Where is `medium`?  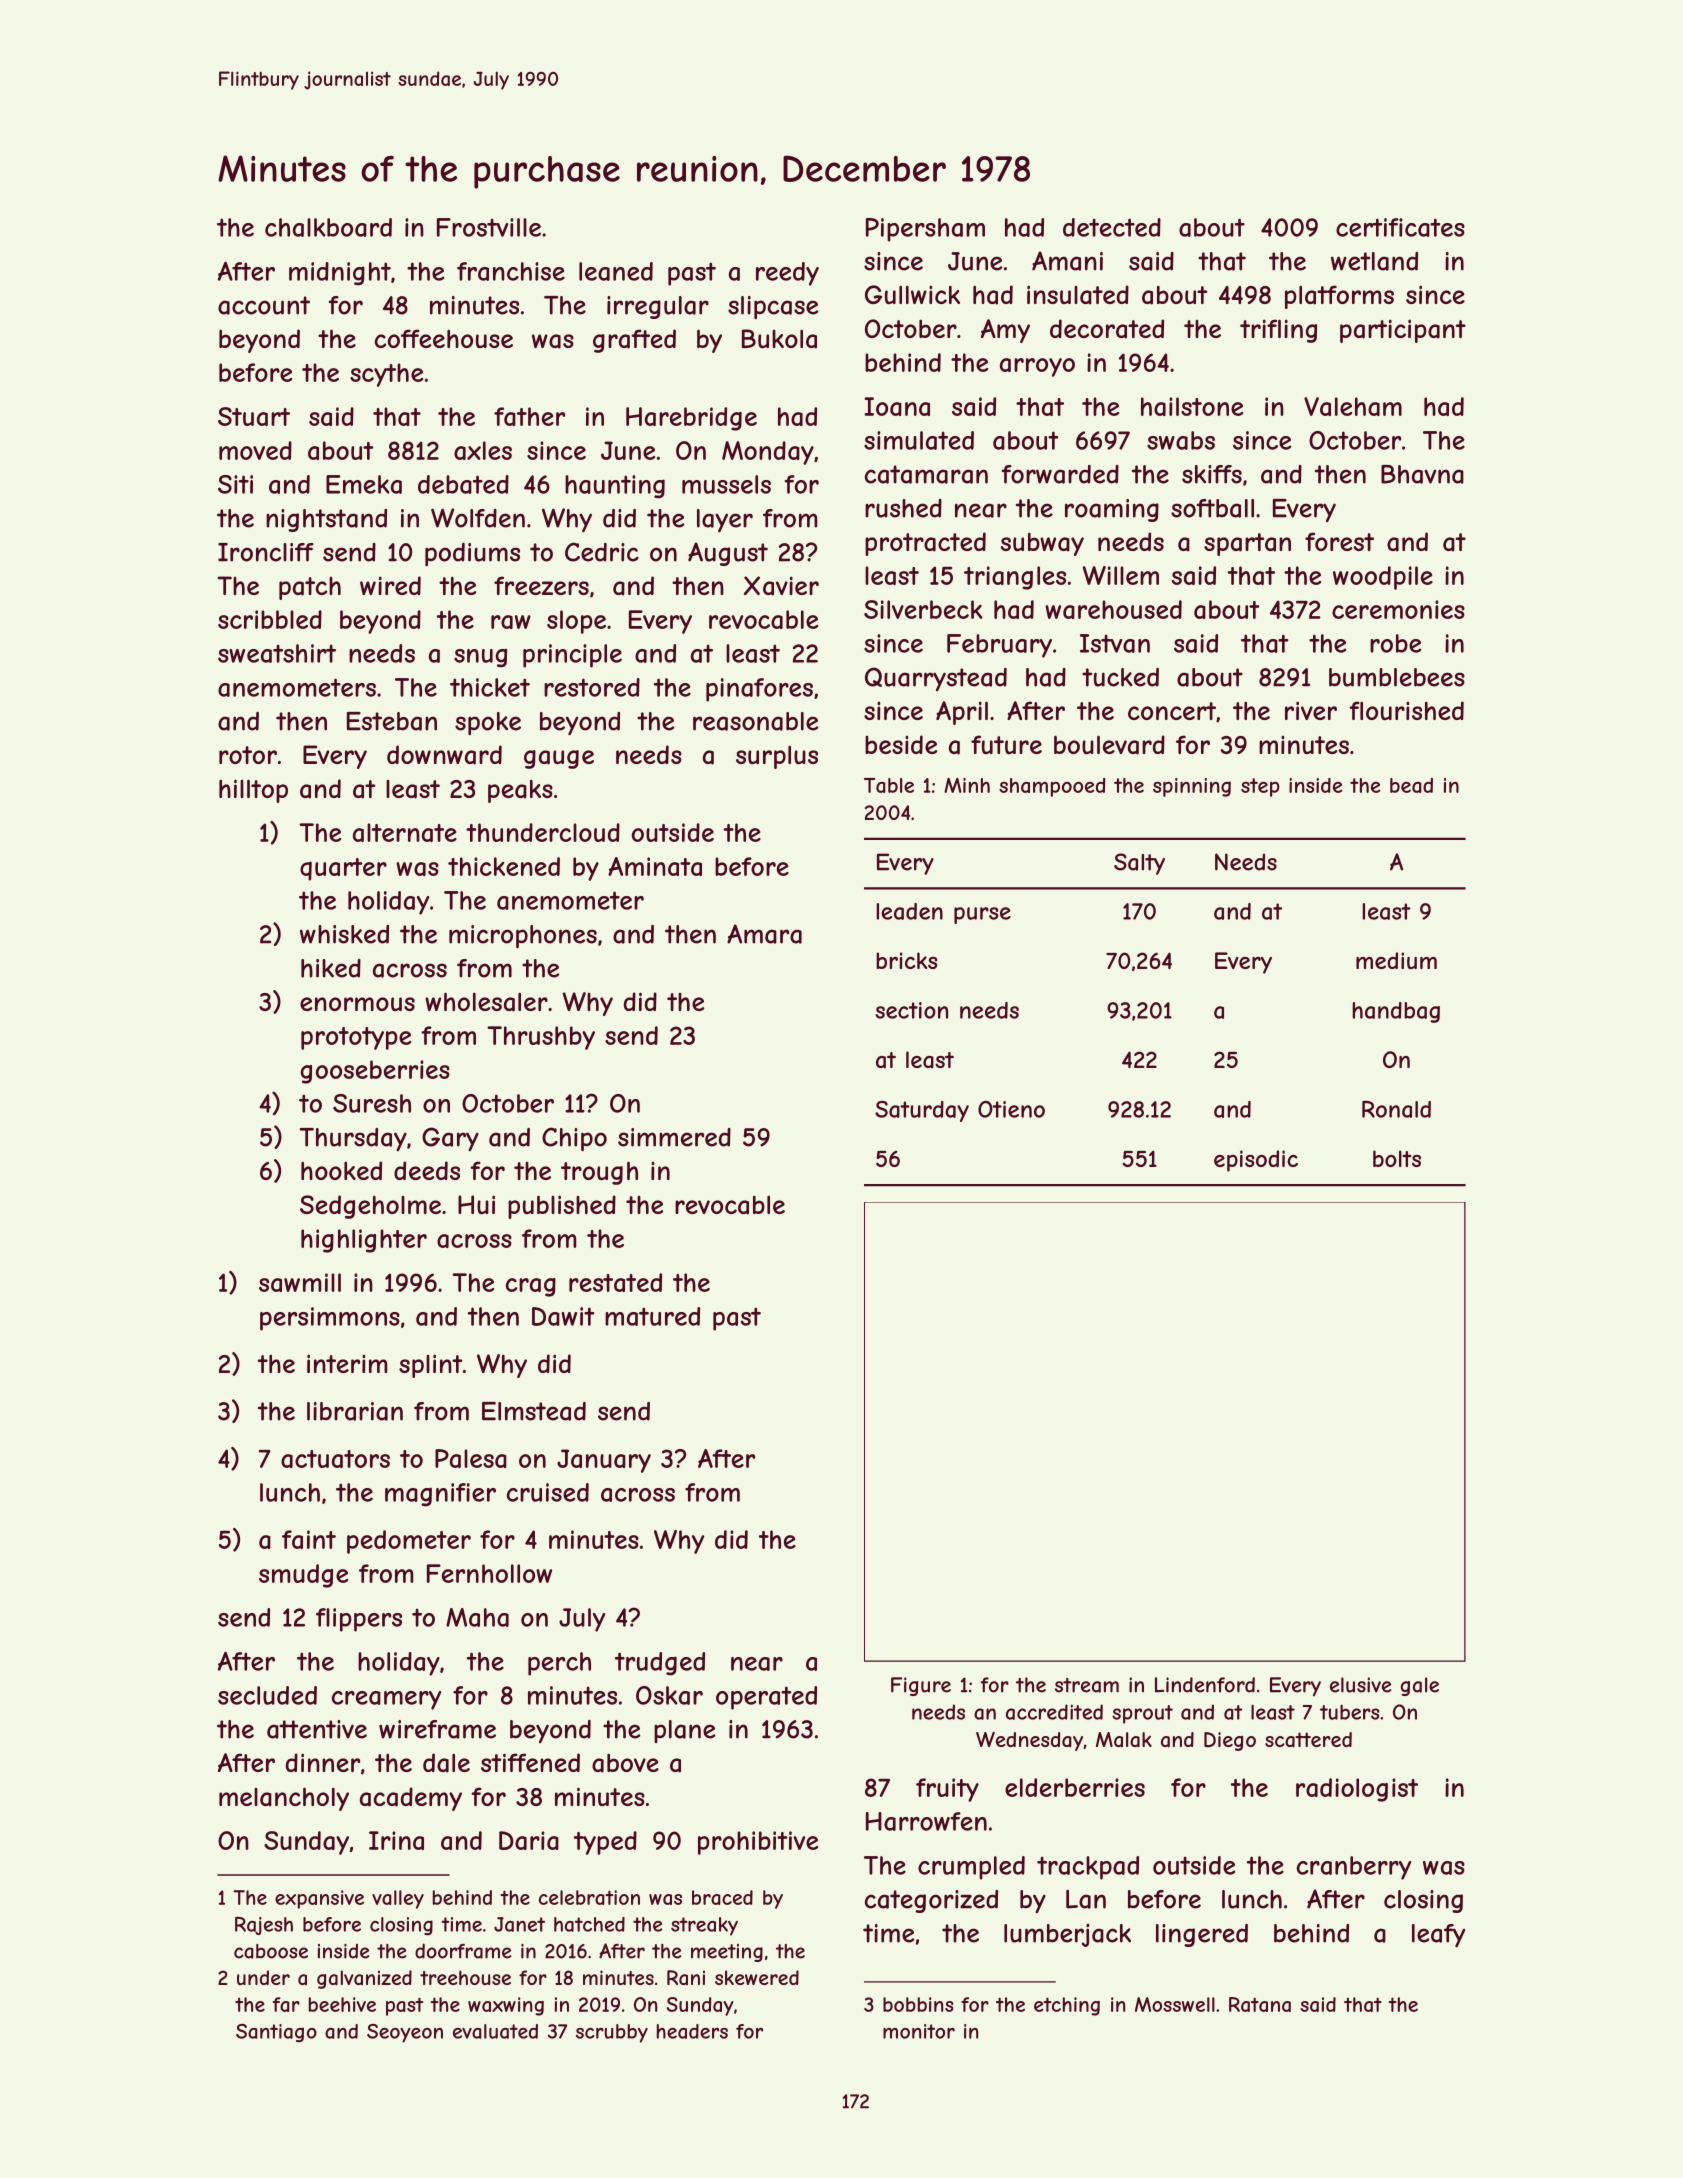 medium is located at coordinates (1396, 960).
